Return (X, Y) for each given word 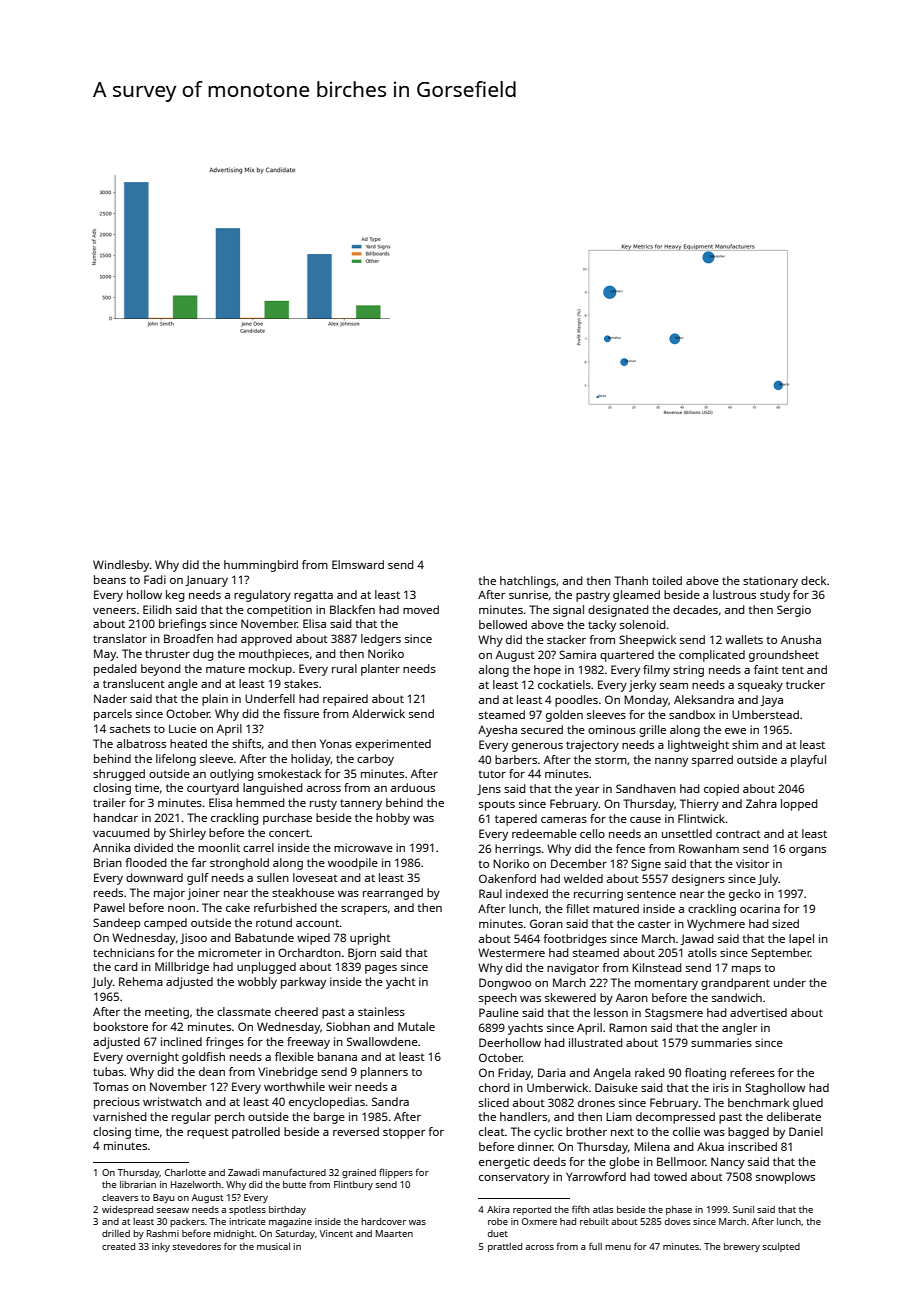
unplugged (266, 968)
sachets (130, 728)
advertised (758, 1012)
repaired (345, 700)
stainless (381, 1011)
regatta (313, 596)
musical (273, 1246)
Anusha (801, 639)
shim (745, 744)
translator (120, 638)
